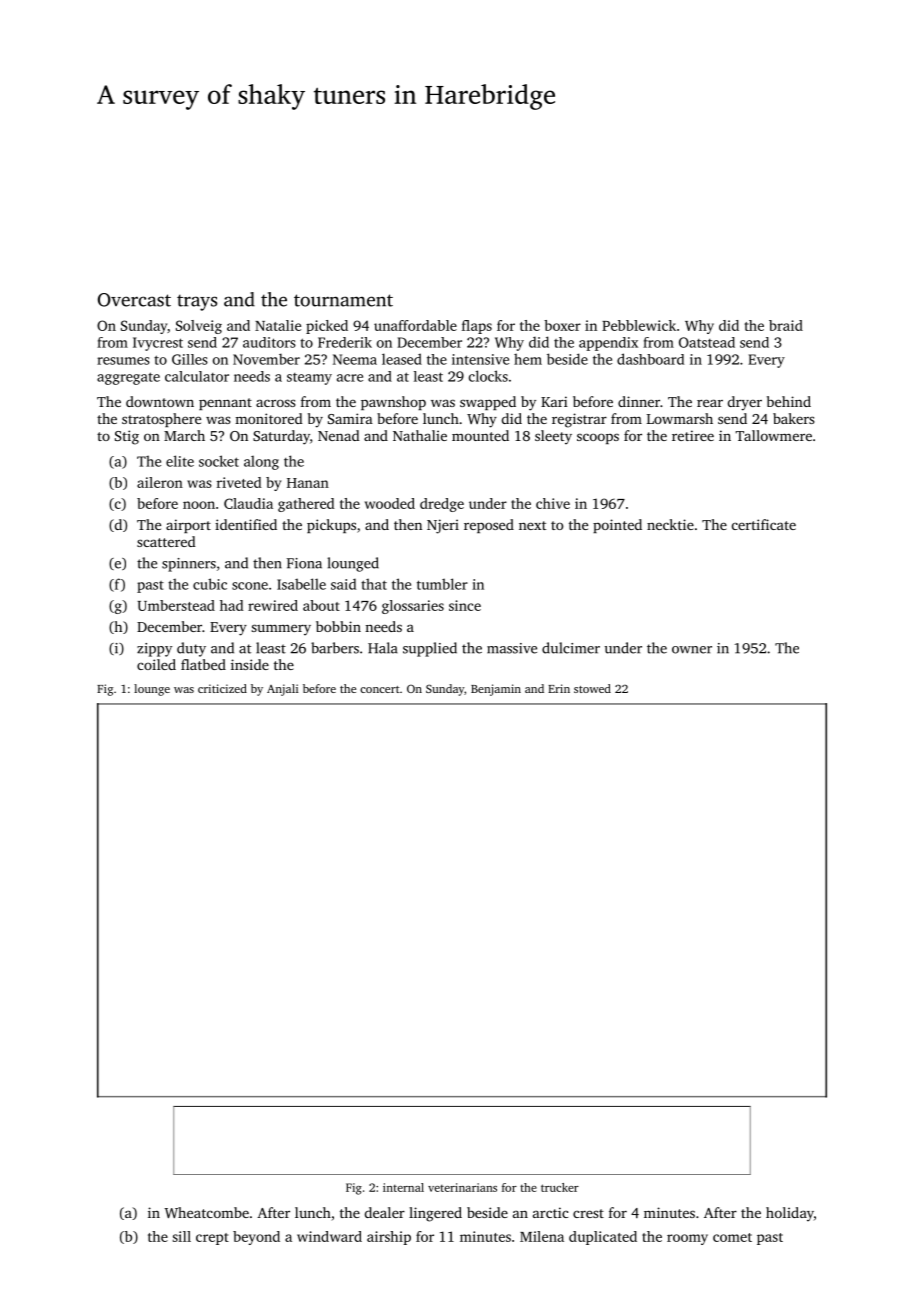  Describe the element at coordinates (181, 1236) in the screenshot. I see `sill` at that location.
